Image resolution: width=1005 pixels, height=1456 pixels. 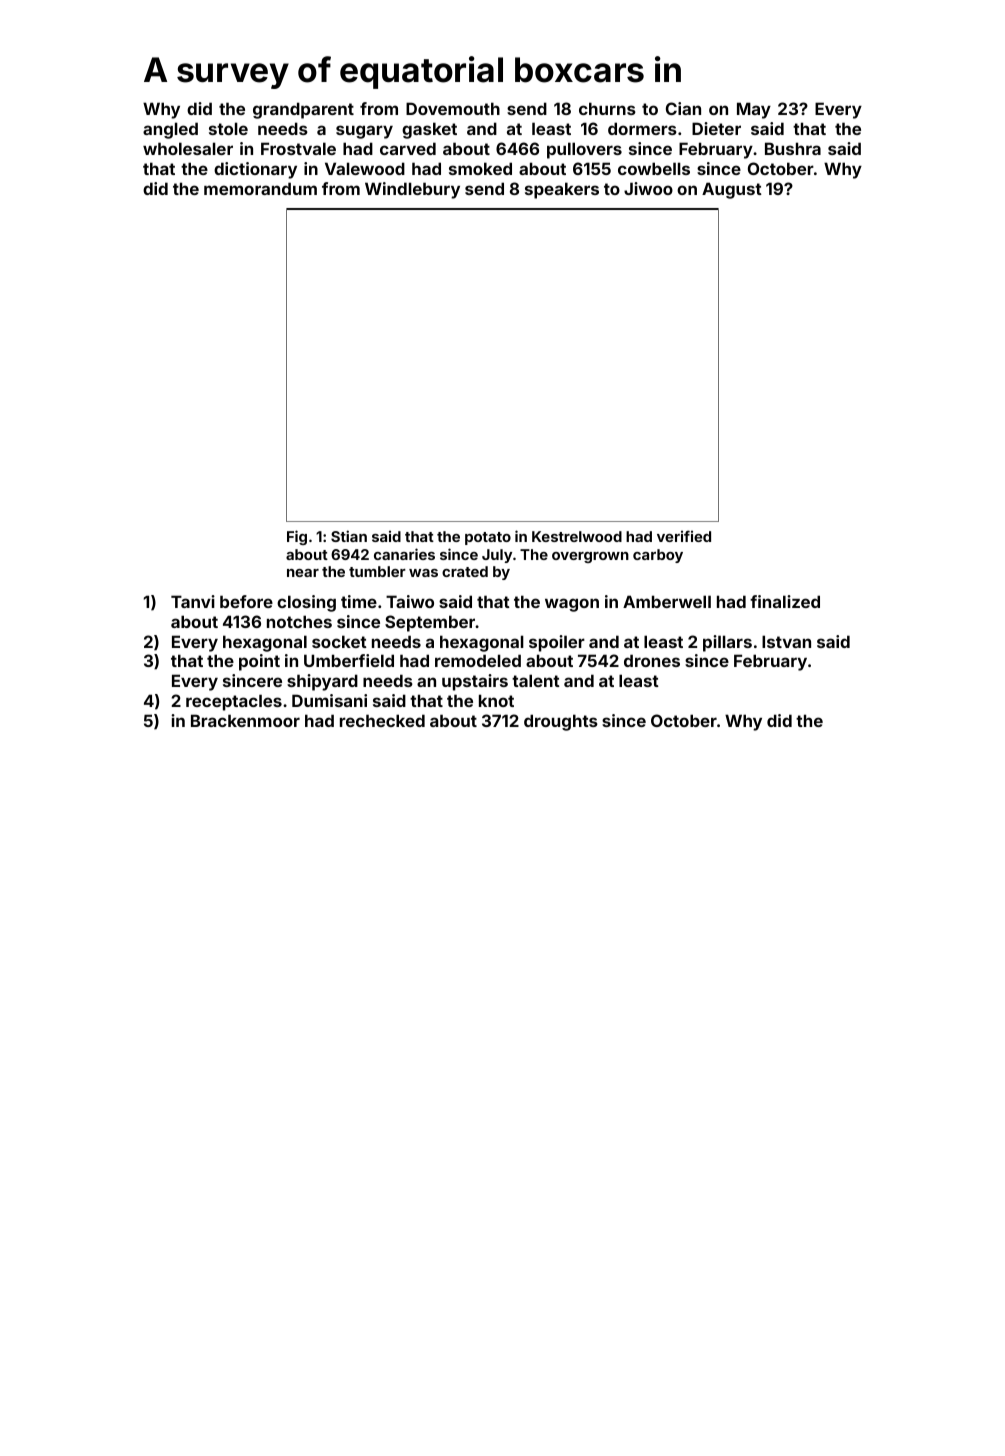 I want to click on droughts, so click(x=561, y=722).
